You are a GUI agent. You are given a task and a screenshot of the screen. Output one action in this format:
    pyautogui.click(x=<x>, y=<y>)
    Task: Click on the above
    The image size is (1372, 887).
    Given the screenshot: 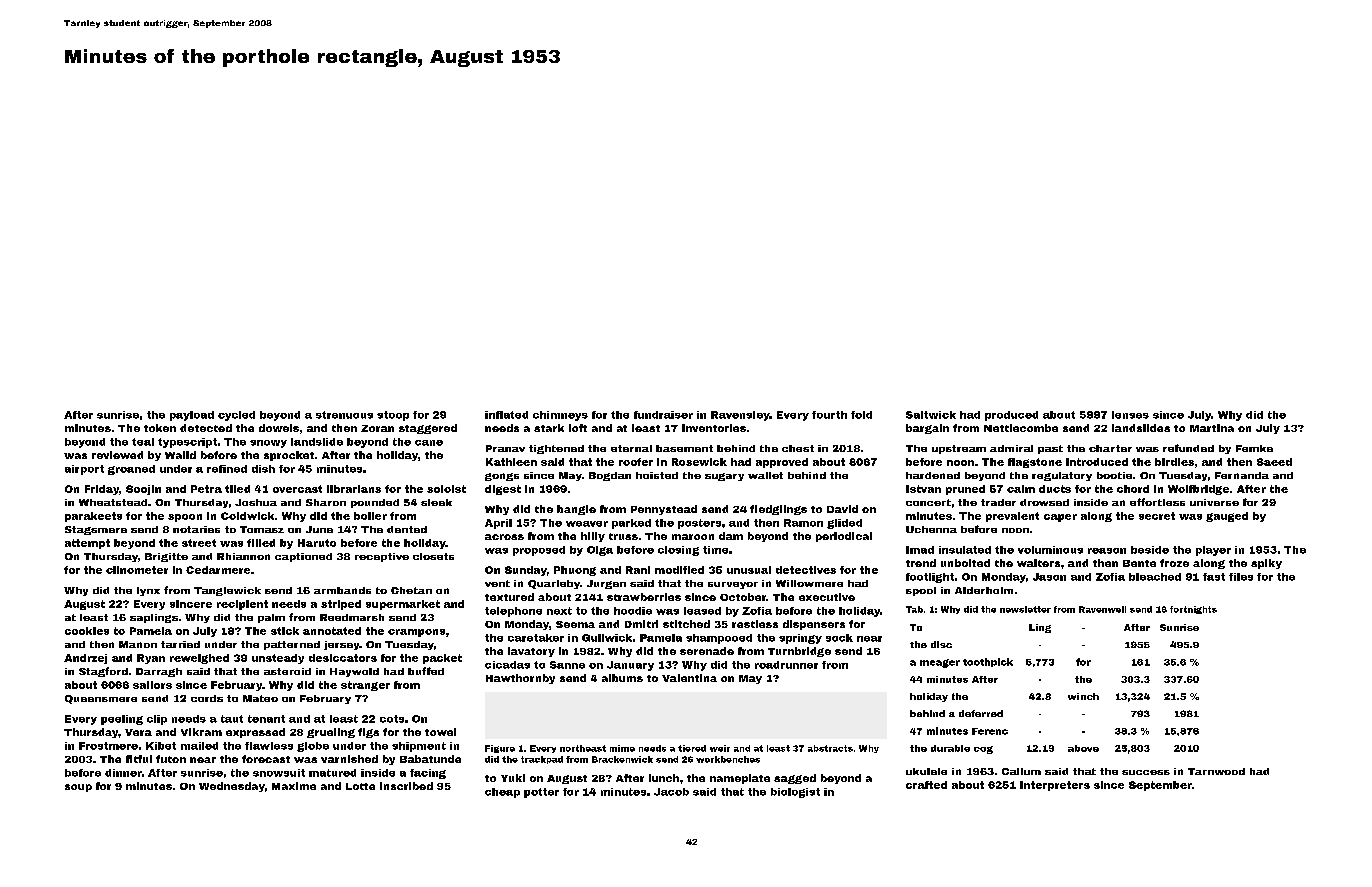 What is the action you would take?
    pyautogui.click(x=1083, y=748)
